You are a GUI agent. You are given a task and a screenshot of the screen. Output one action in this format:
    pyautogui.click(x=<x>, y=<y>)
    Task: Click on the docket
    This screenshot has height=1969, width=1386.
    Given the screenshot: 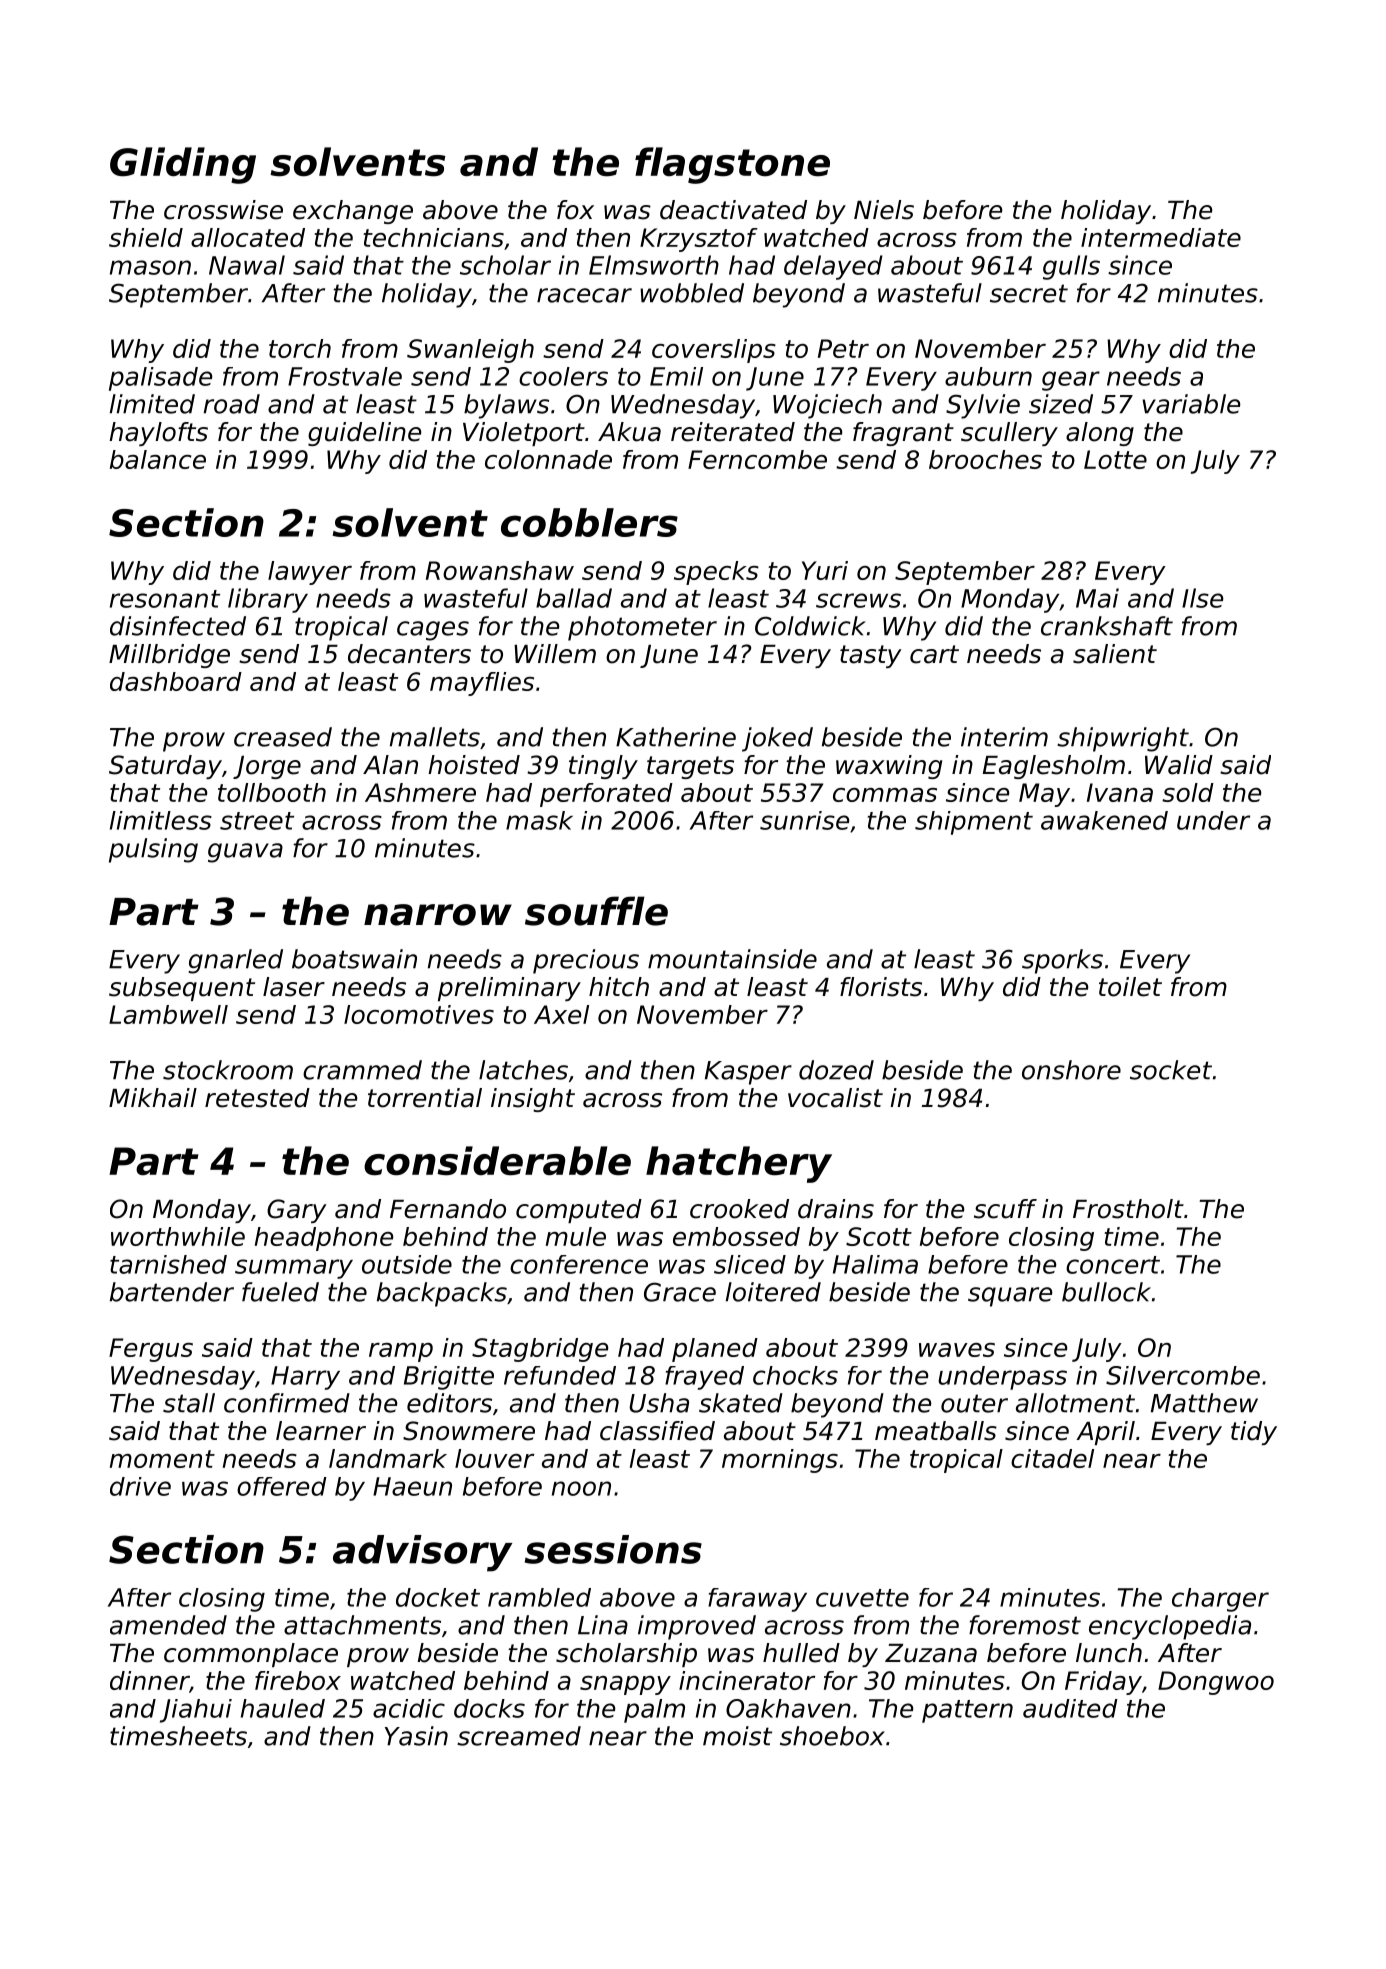 What is the action you would take?
    pyautogui.click(x=438, y=1597)
